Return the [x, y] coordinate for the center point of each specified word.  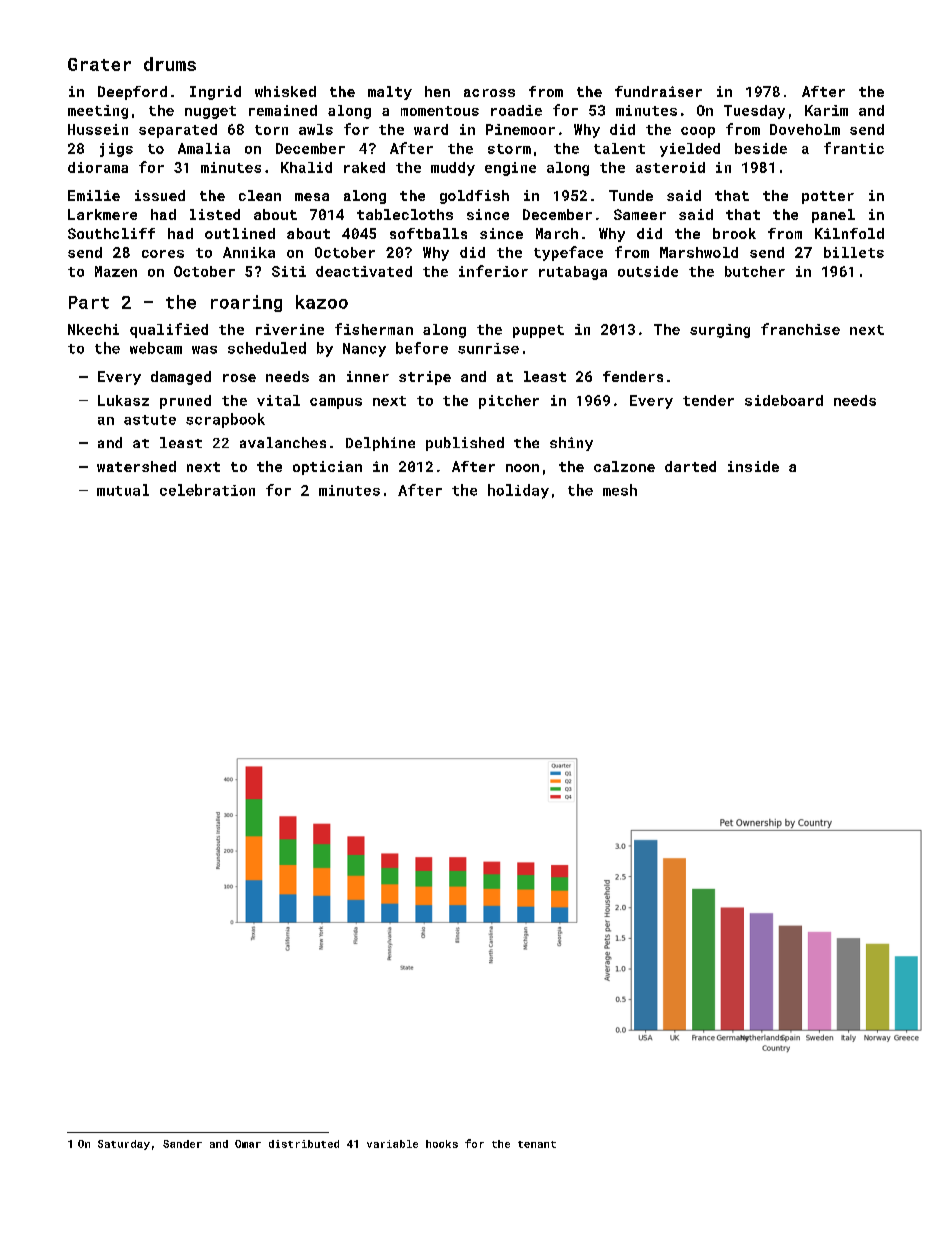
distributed [304, 1144]
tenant [537, 1144]
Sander [182, 1144]
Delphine [380, 444]
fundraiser [658, 91]
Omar [248, 1144]
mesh [620, 490]
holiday [518, 491]
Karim [826, 110]
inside [753, 466]
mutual [123, 490]
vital [278, 400]
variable [392, 1144]
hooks [442, 1144]
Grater [99, 64]
